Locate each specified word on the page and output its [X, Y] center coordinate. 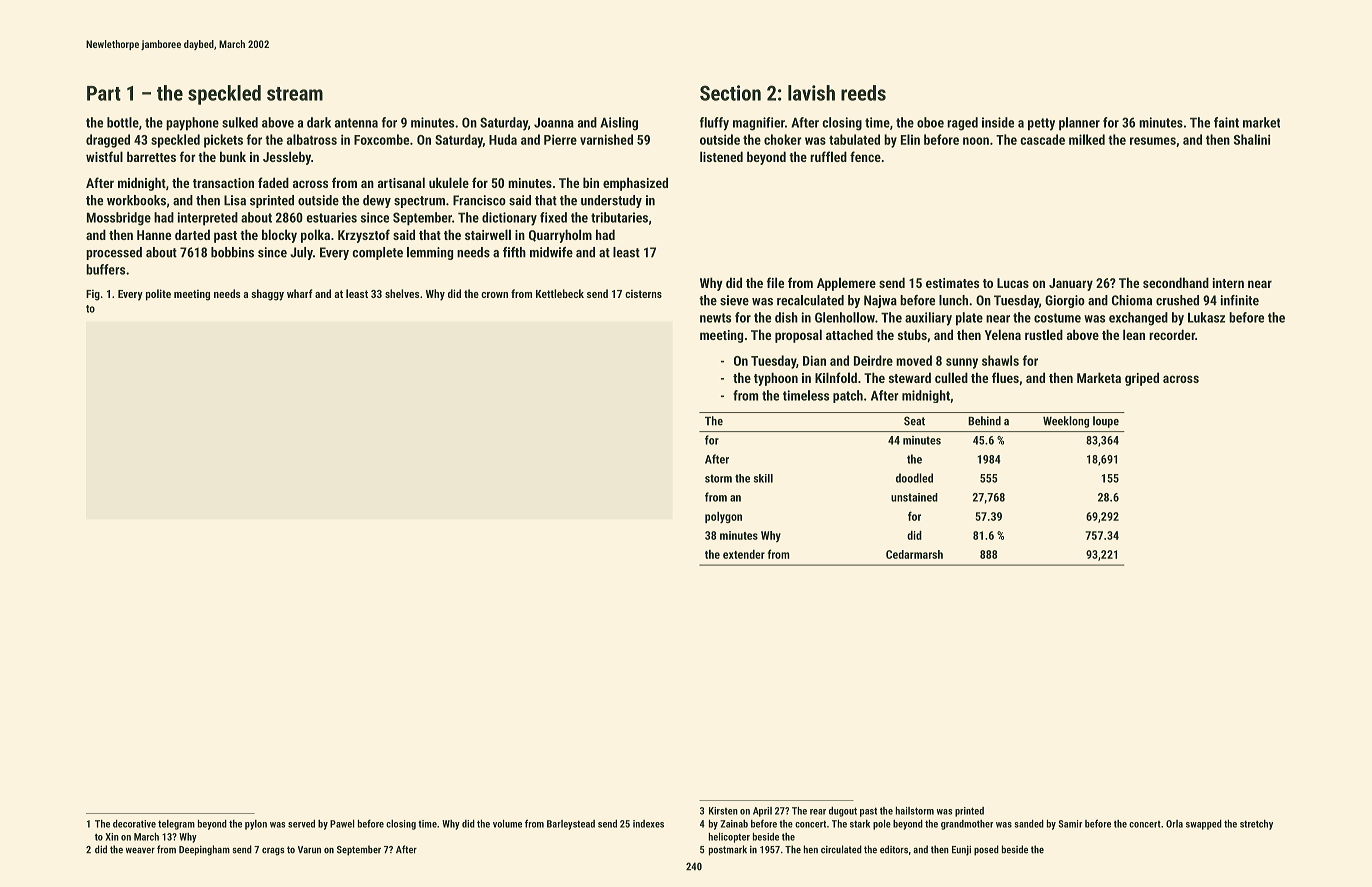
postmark [728, 850]
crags [273, 851]
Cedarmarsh [914, 554]
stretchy [1256, 825]
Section [730, 93]
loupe [1106, 422]
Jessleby [287, 158]
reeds [863, 93]
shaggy [267, 295]
